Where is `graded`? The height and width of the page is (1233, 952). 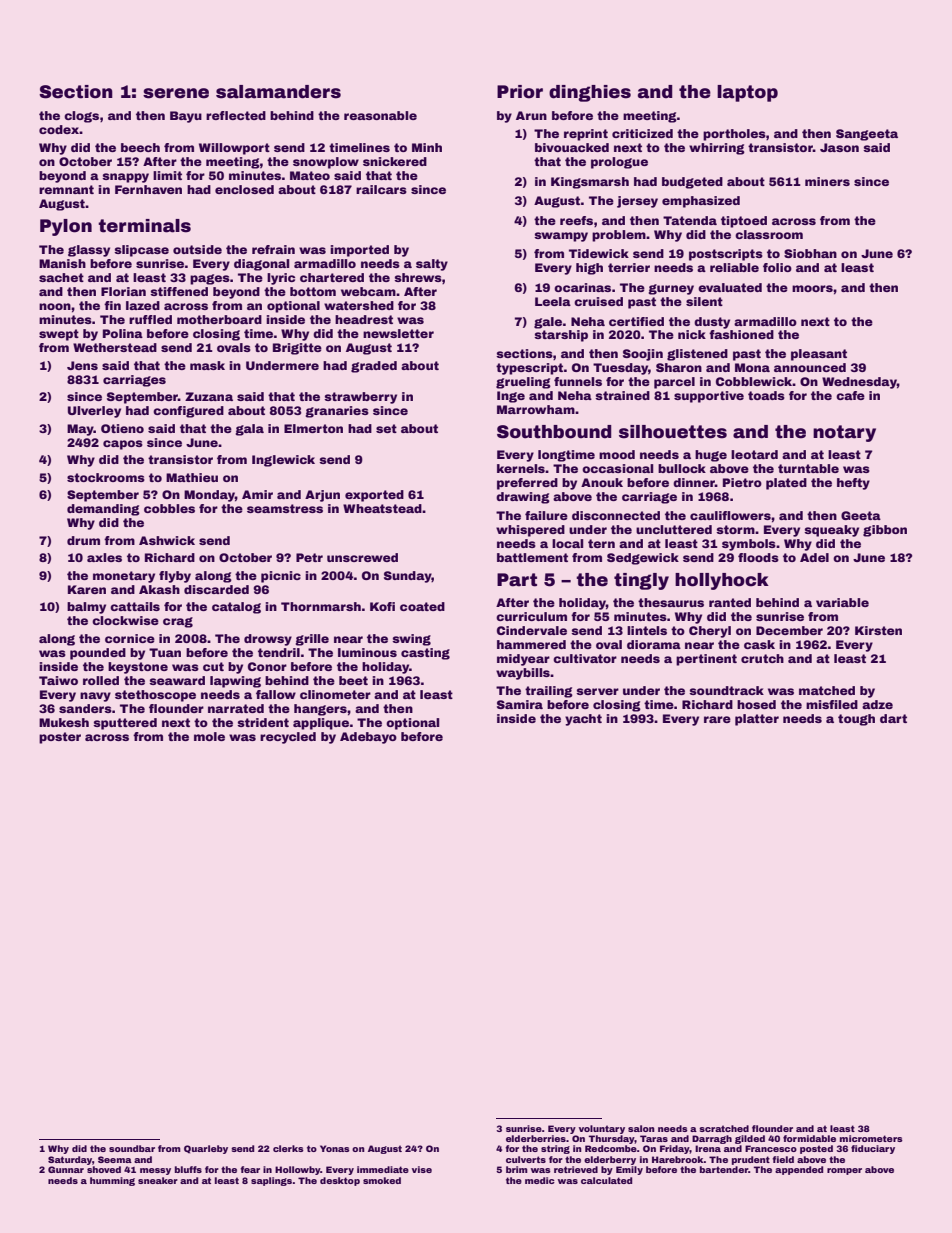 graded is located at coordinates (374, 367).
